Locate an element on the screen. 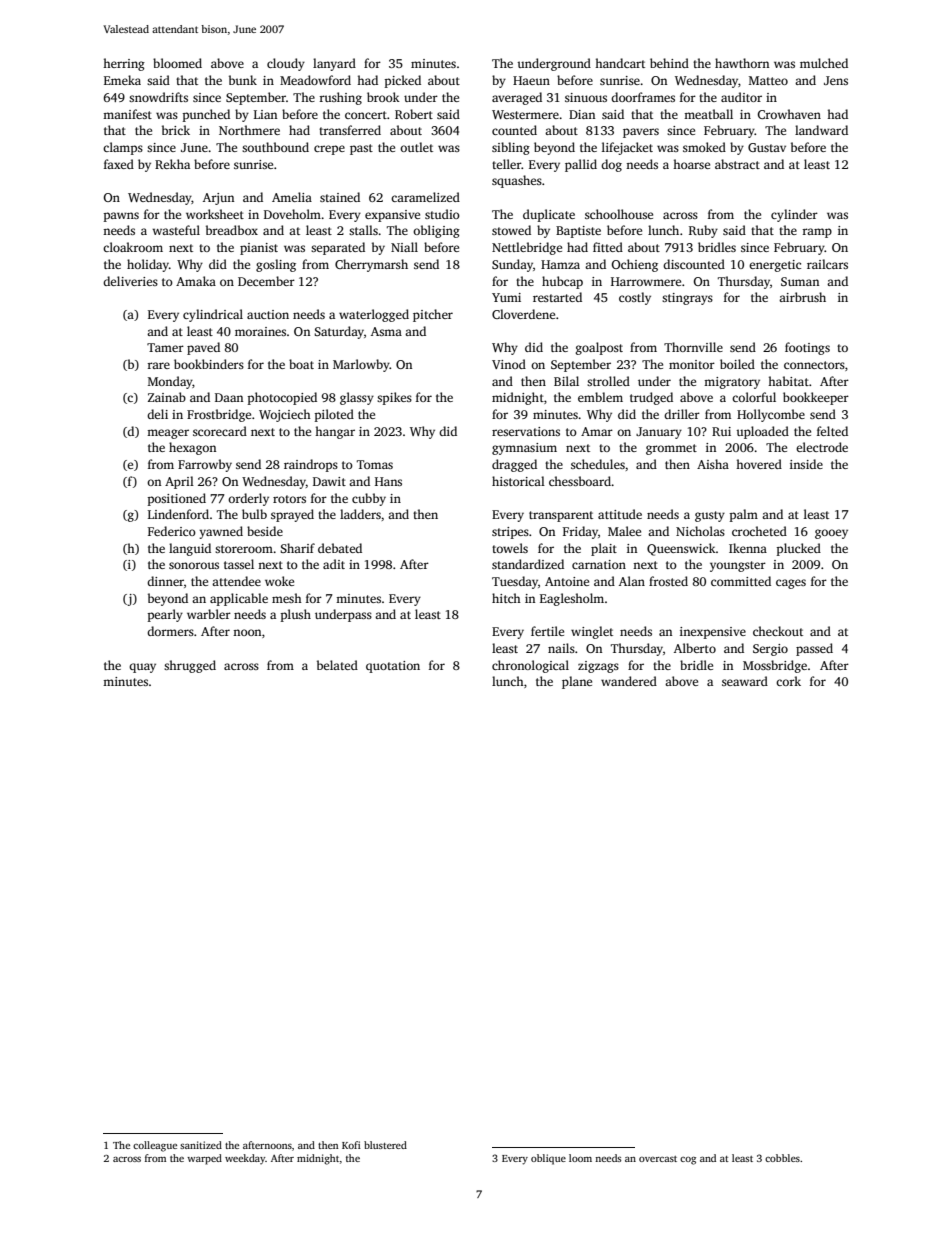  pearly is located at coordinates (165, 615).
